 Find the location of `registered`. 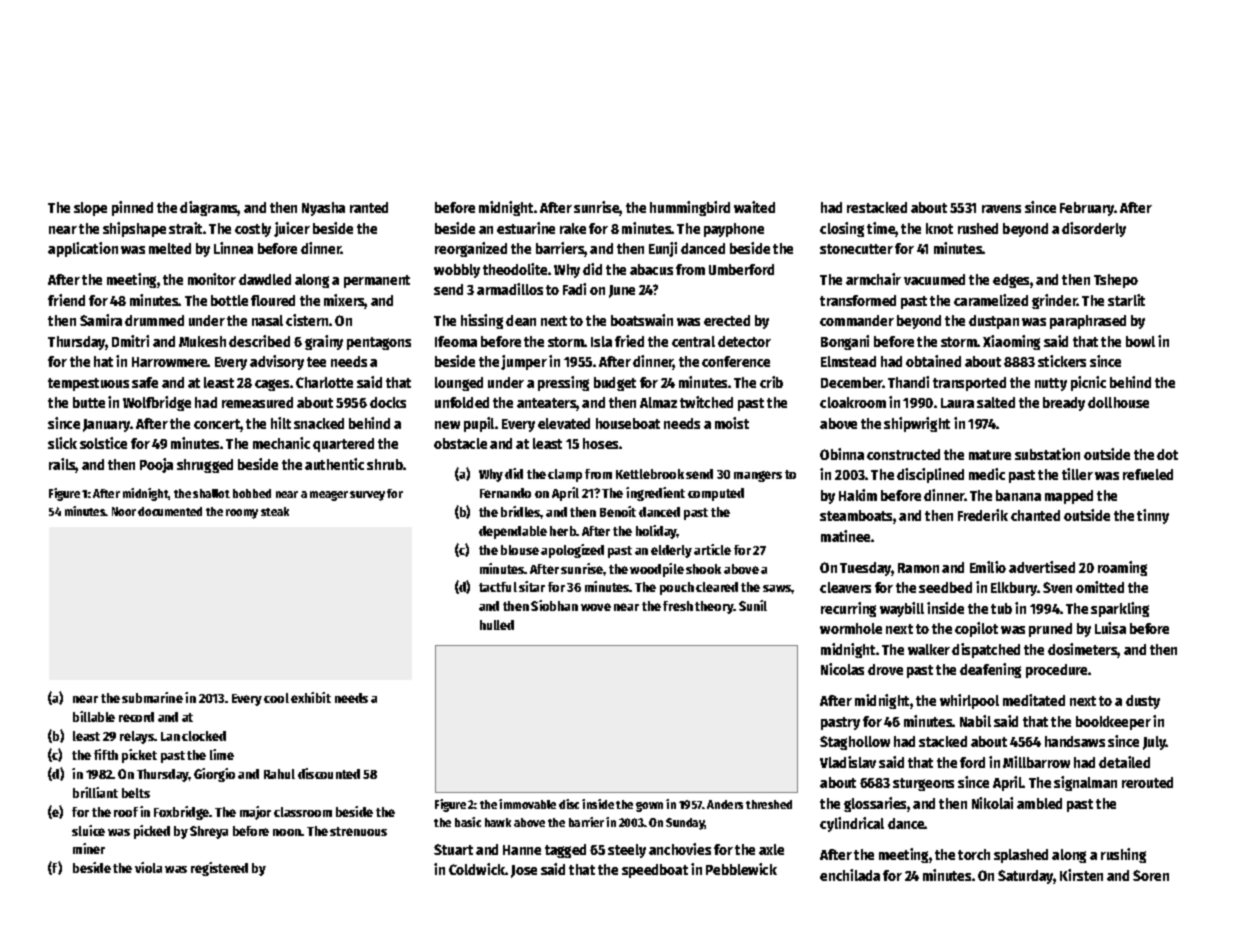

registered is located at coordinates (219, 869).
